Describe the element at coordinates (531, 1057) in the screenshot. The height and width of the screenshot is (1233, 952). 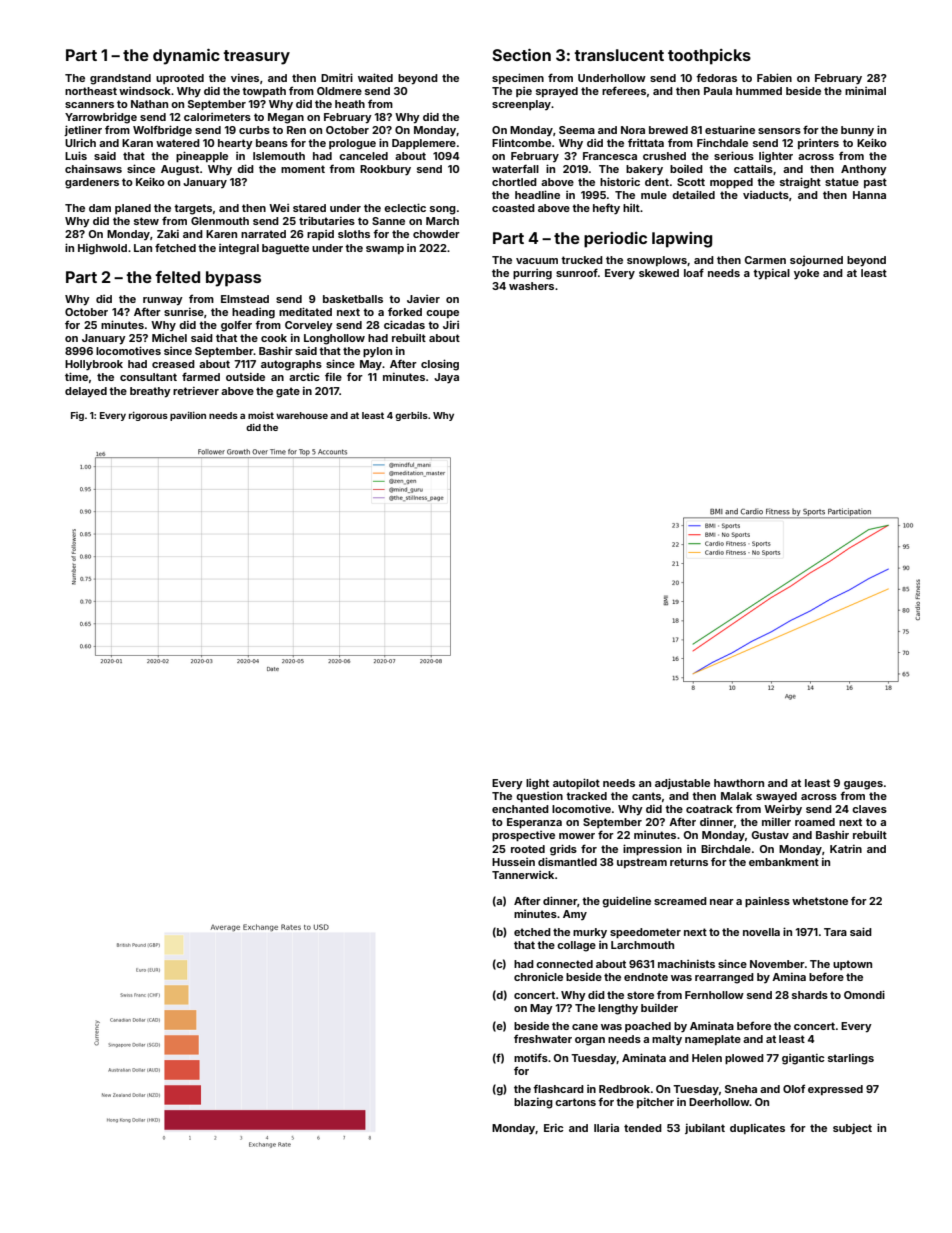
I see `motifs` at that location.
